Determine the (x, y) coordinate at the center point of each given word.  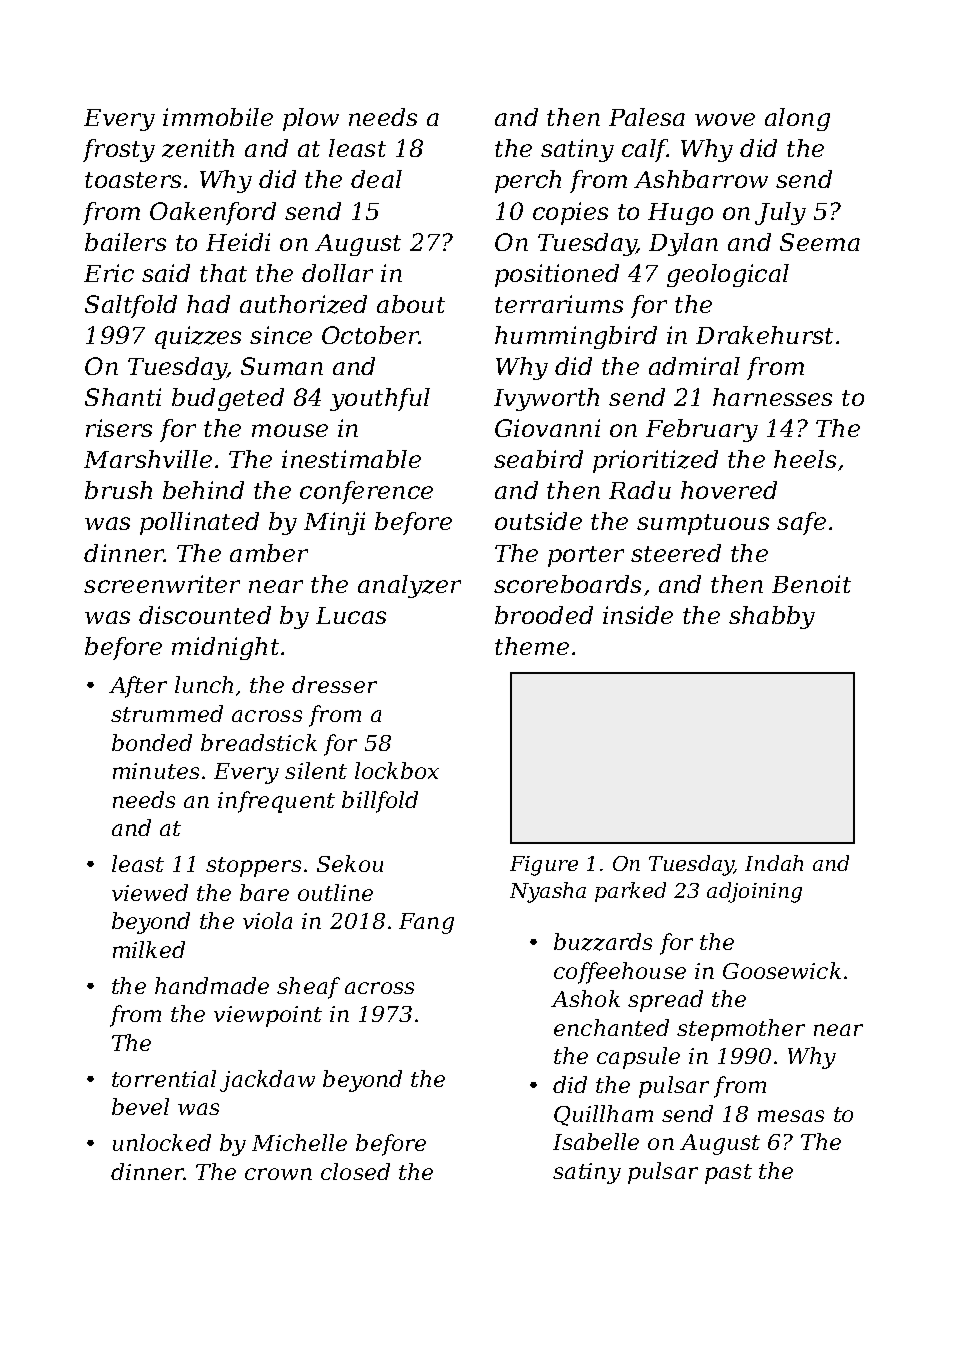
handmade (212, 985)
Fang (426, 923)
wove (725, 119)
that (223, 273)
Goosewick (782, 970)
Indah (774, 863)
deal (376, 179)
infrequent (276, 802)
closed (355, 1171)
